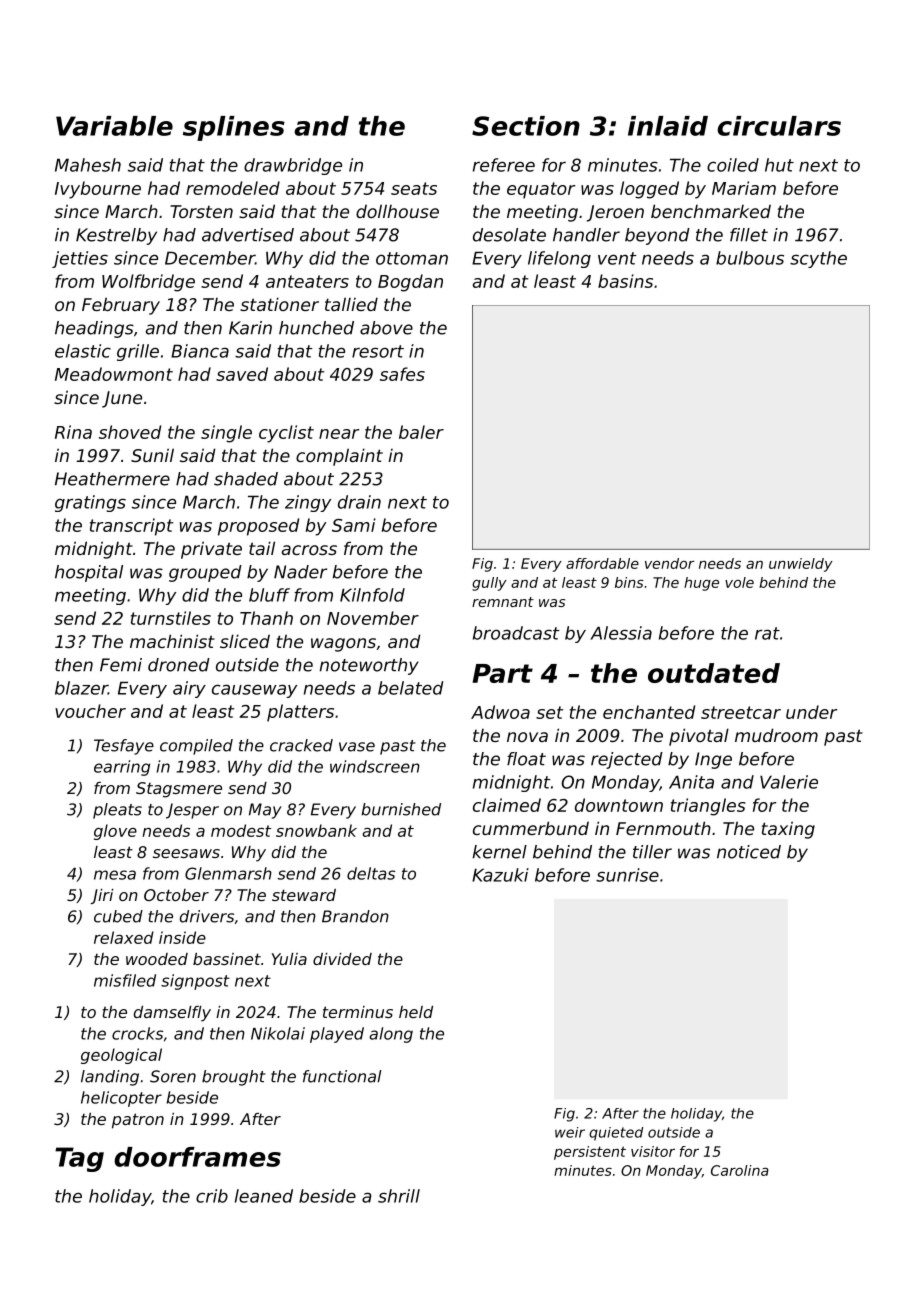  Describe the element at coordinates (627, 875) in the document. I see `sunrise` at that location.
